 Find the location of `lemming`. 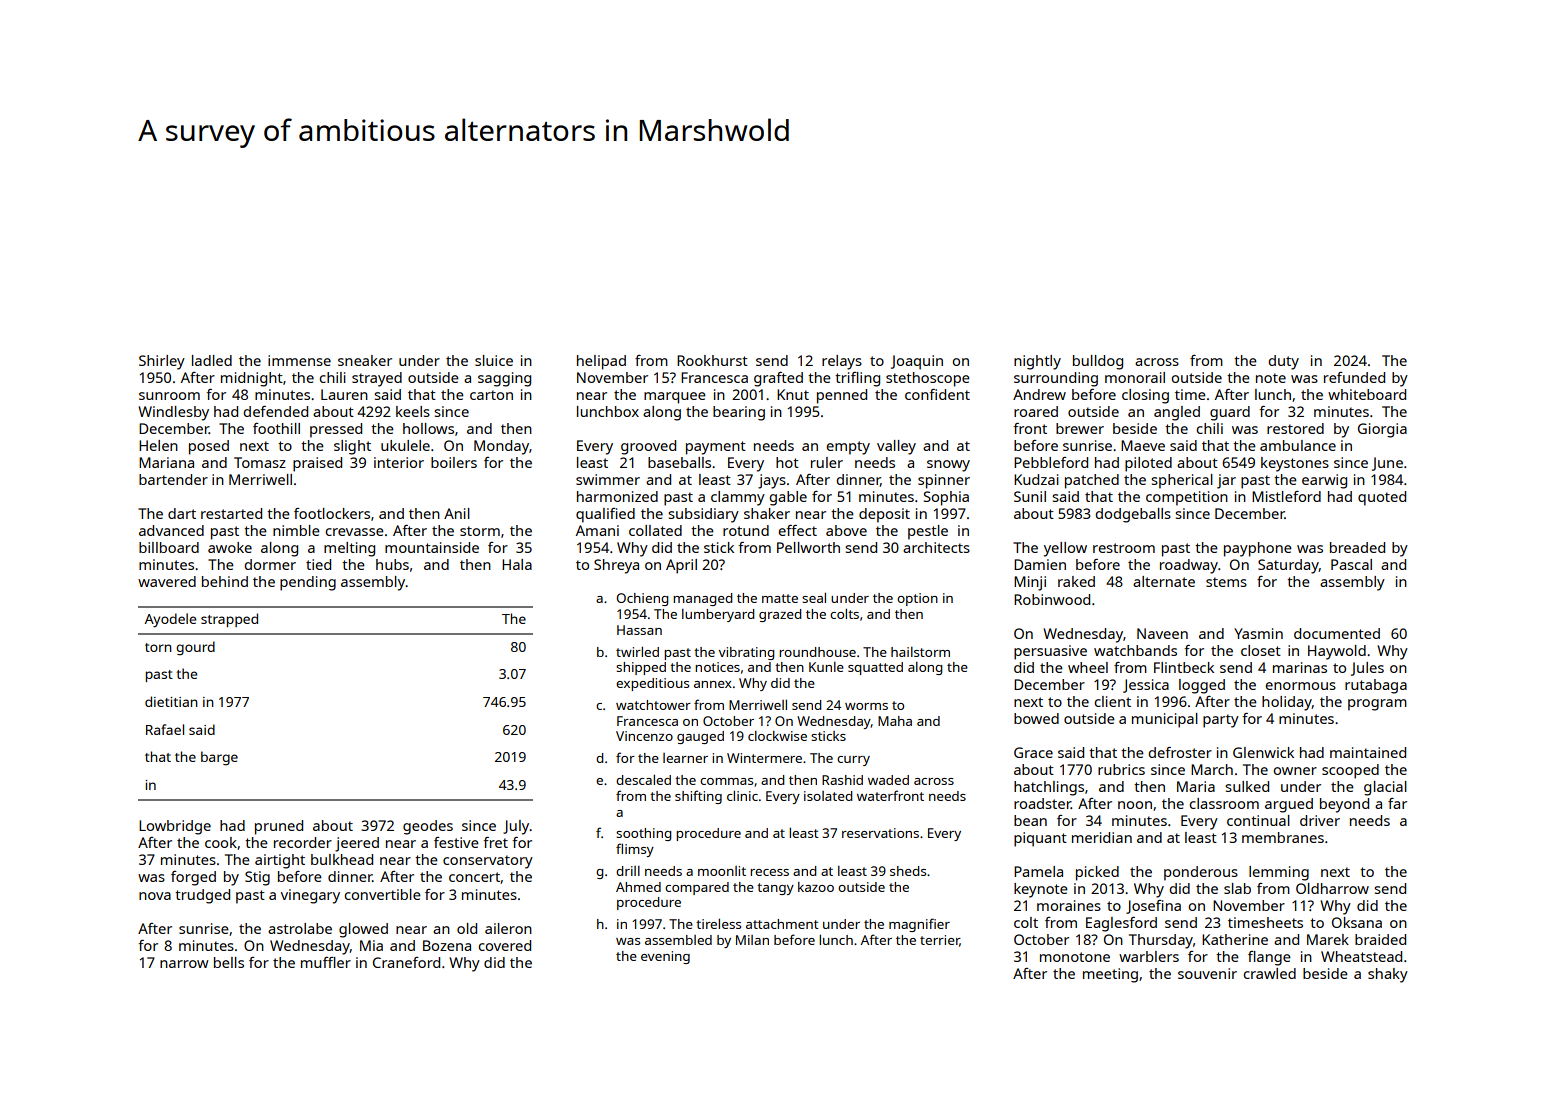

lemming is located at coordinates (1279, 873).
